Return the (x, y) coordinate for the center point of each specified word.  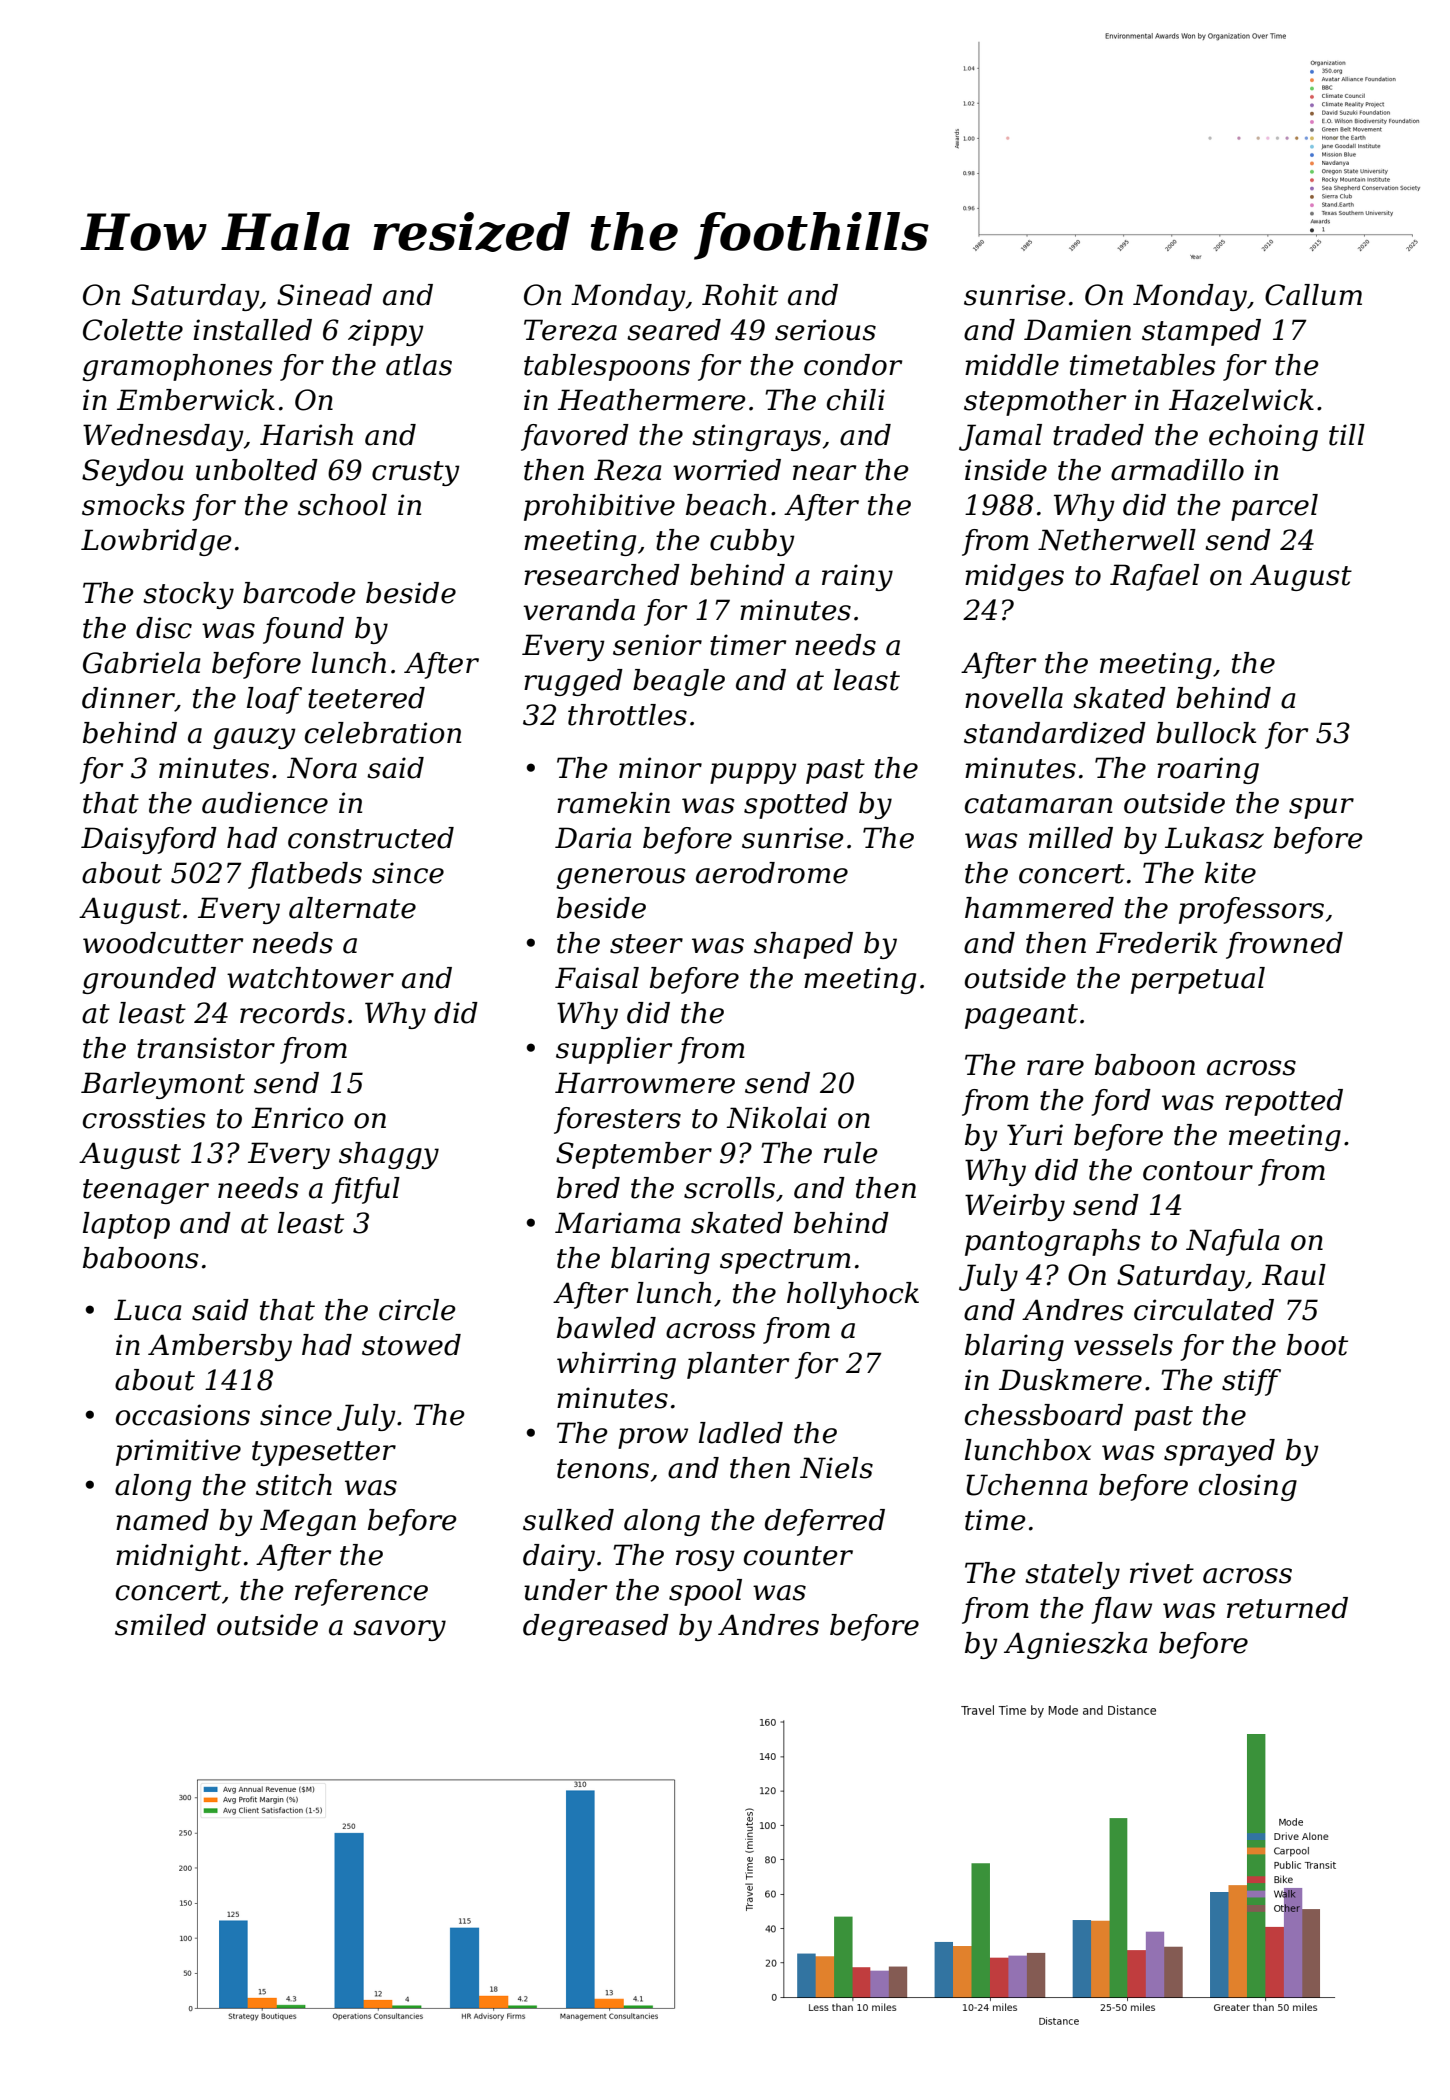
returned (1287, 1608)
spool (705, 1592)
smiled (160, 1625)
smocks (133, 505)
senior (657, 645)
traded (1098, 435)
